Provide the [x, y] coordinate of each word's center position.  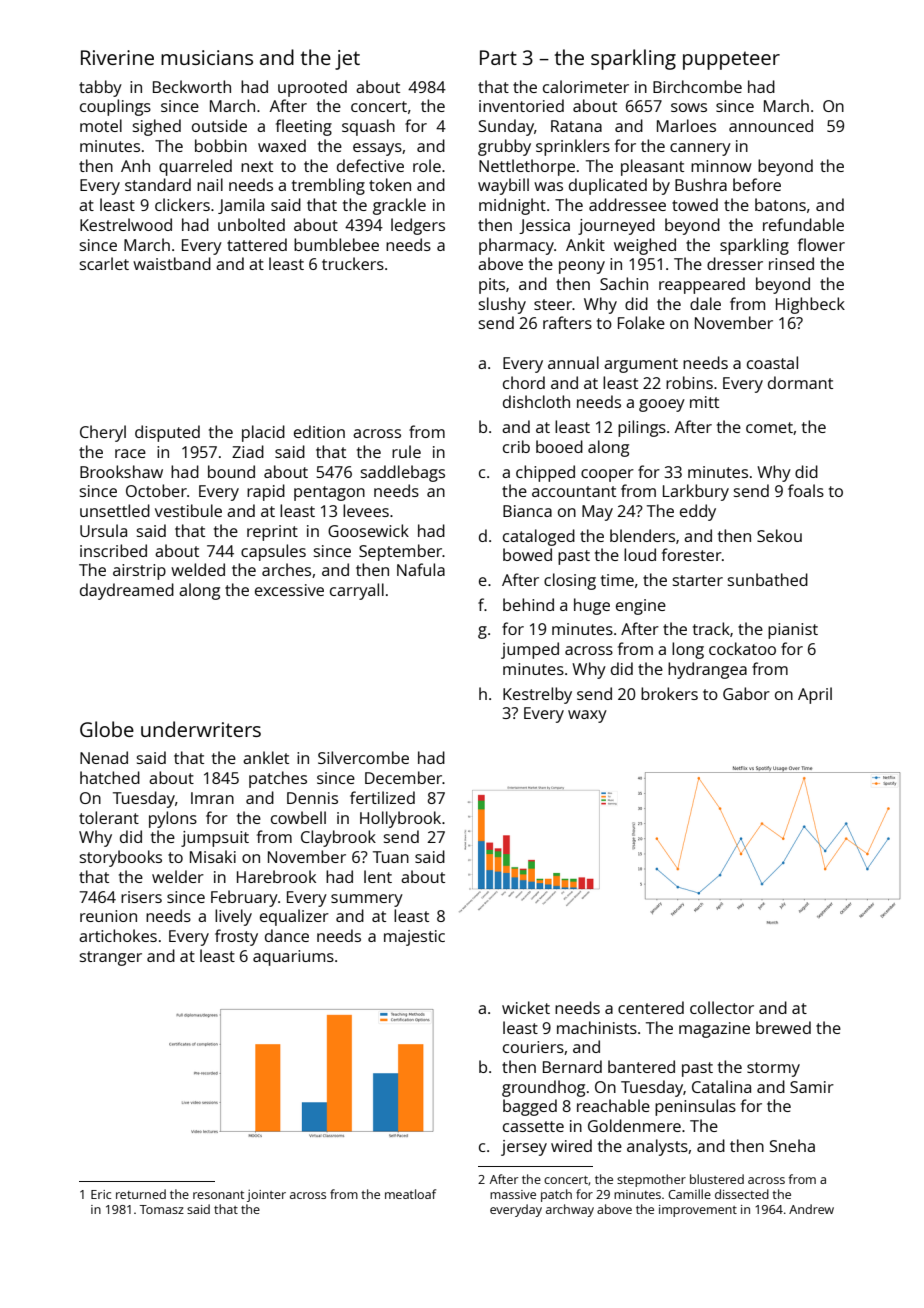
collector [722, 1007]
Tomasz [162, 1209]
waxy [587, 716]
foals [806, 490]
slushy [502, 305]
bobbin [221, 145]
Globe [107, 729]
